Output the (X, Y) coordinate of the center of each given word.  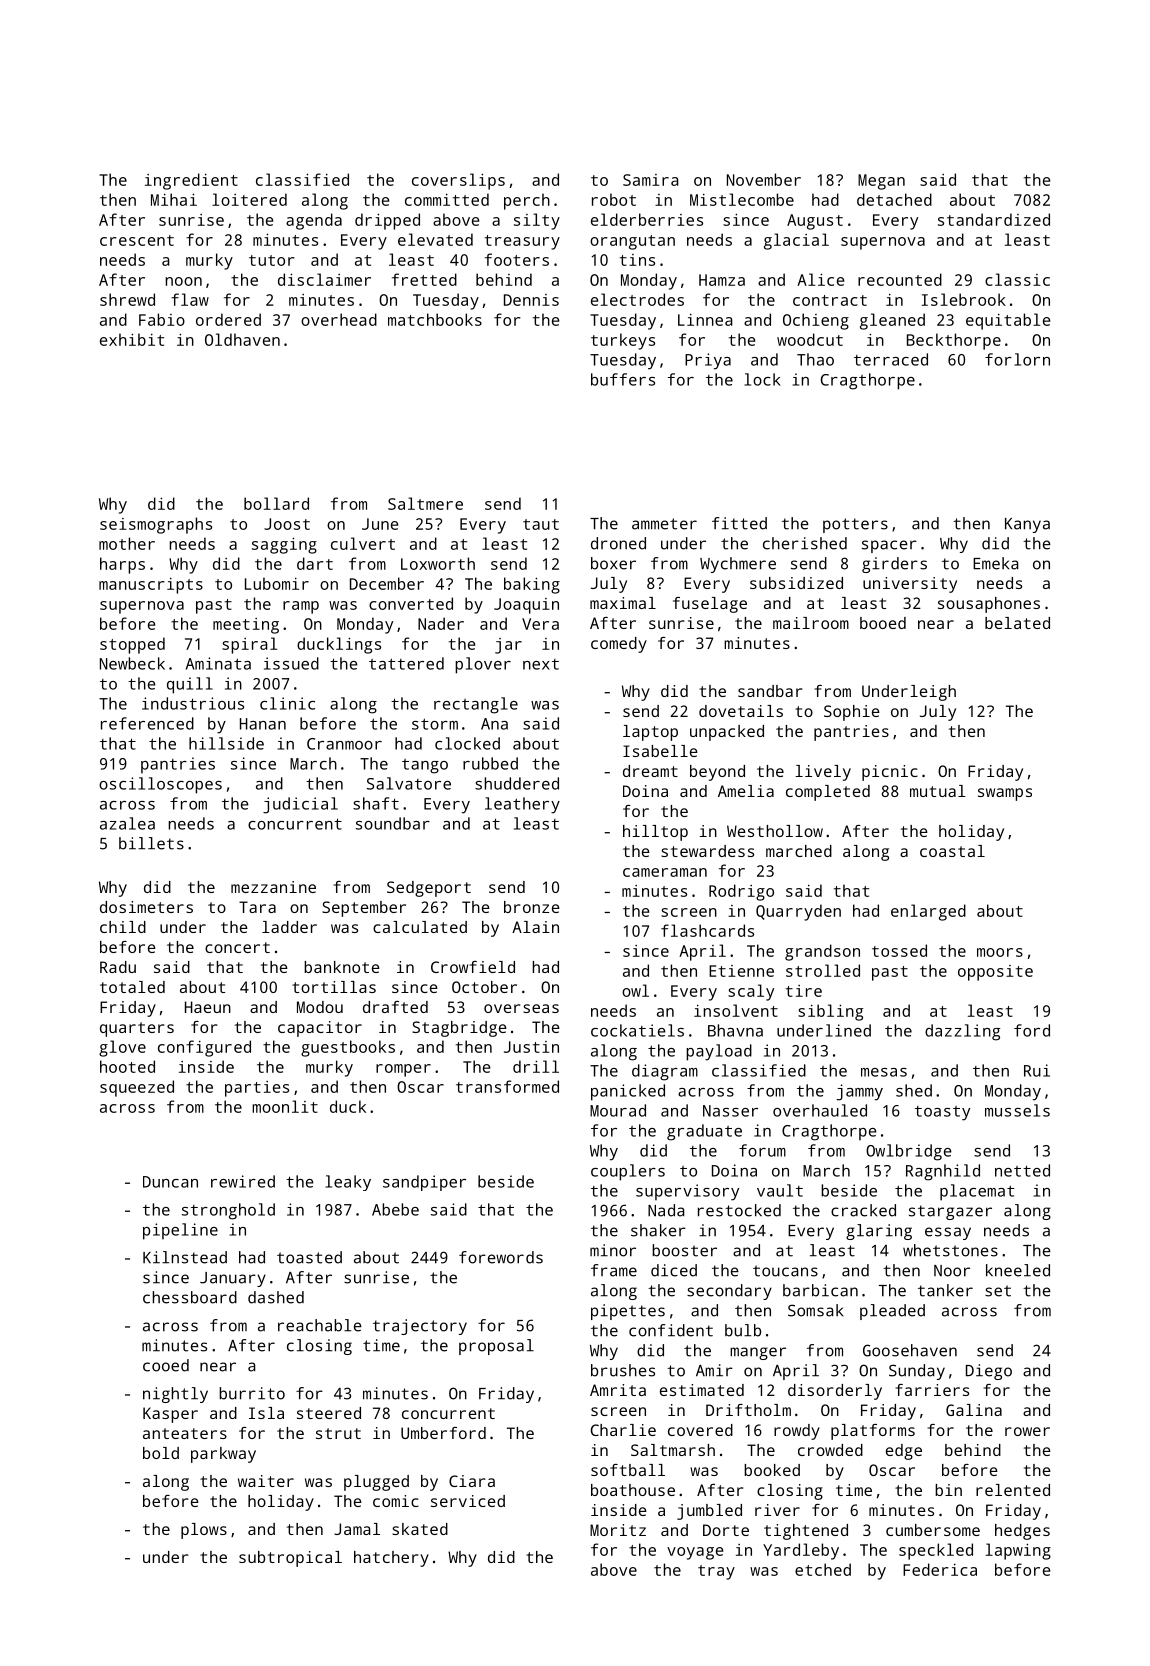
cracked (863, 1210)
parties (257, 1089)
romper (403, 1070)
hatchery (391, 1559)
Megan (881, 182)
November (764, 179)
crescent (137, 240)
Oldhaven (242, 339)
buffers (623, 379)
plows (204, 1531)
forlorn (1017, 359)
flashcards (707, 930)
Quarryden (798, 912)
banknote (342, 967)
